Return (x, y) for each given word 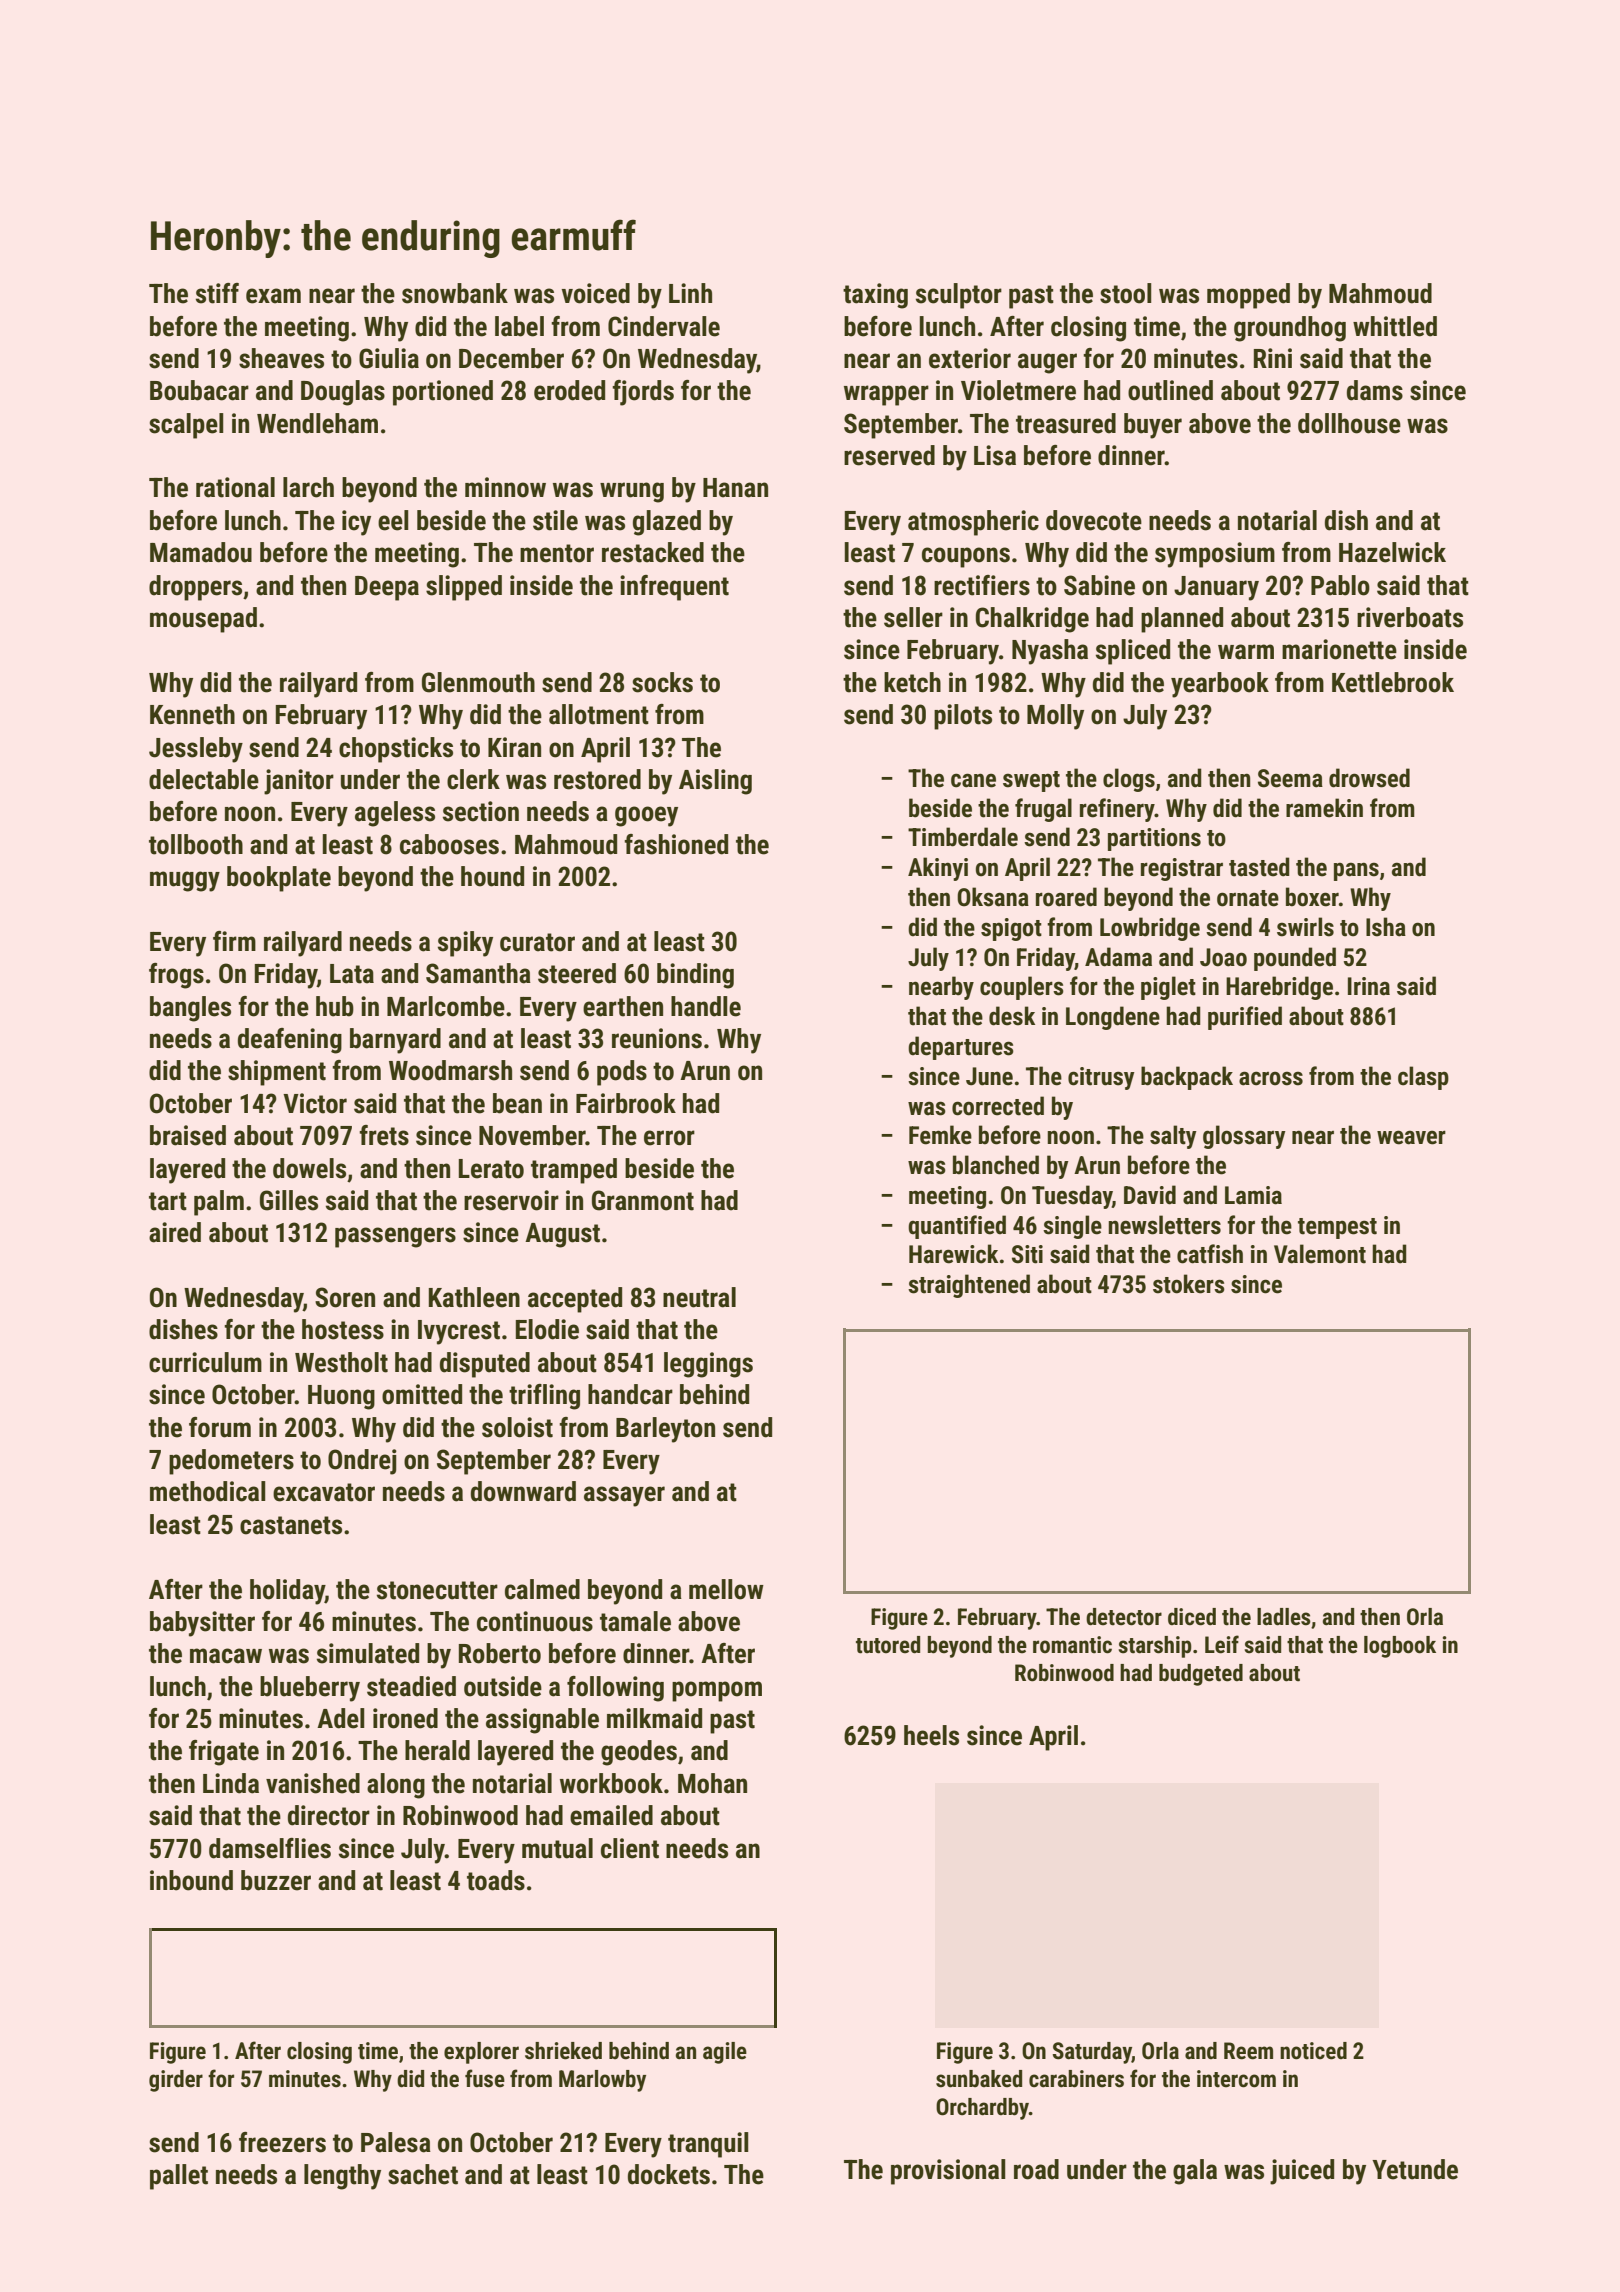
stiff (217, 293)
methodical (207, 1491)
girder (176, 2081)
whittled (1395, 326)
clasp (1423, 1078)
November (532, 1135)
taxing (875, 296)
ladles (1284, 1617)
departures (961, 1048)
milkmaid (654, 1718)
